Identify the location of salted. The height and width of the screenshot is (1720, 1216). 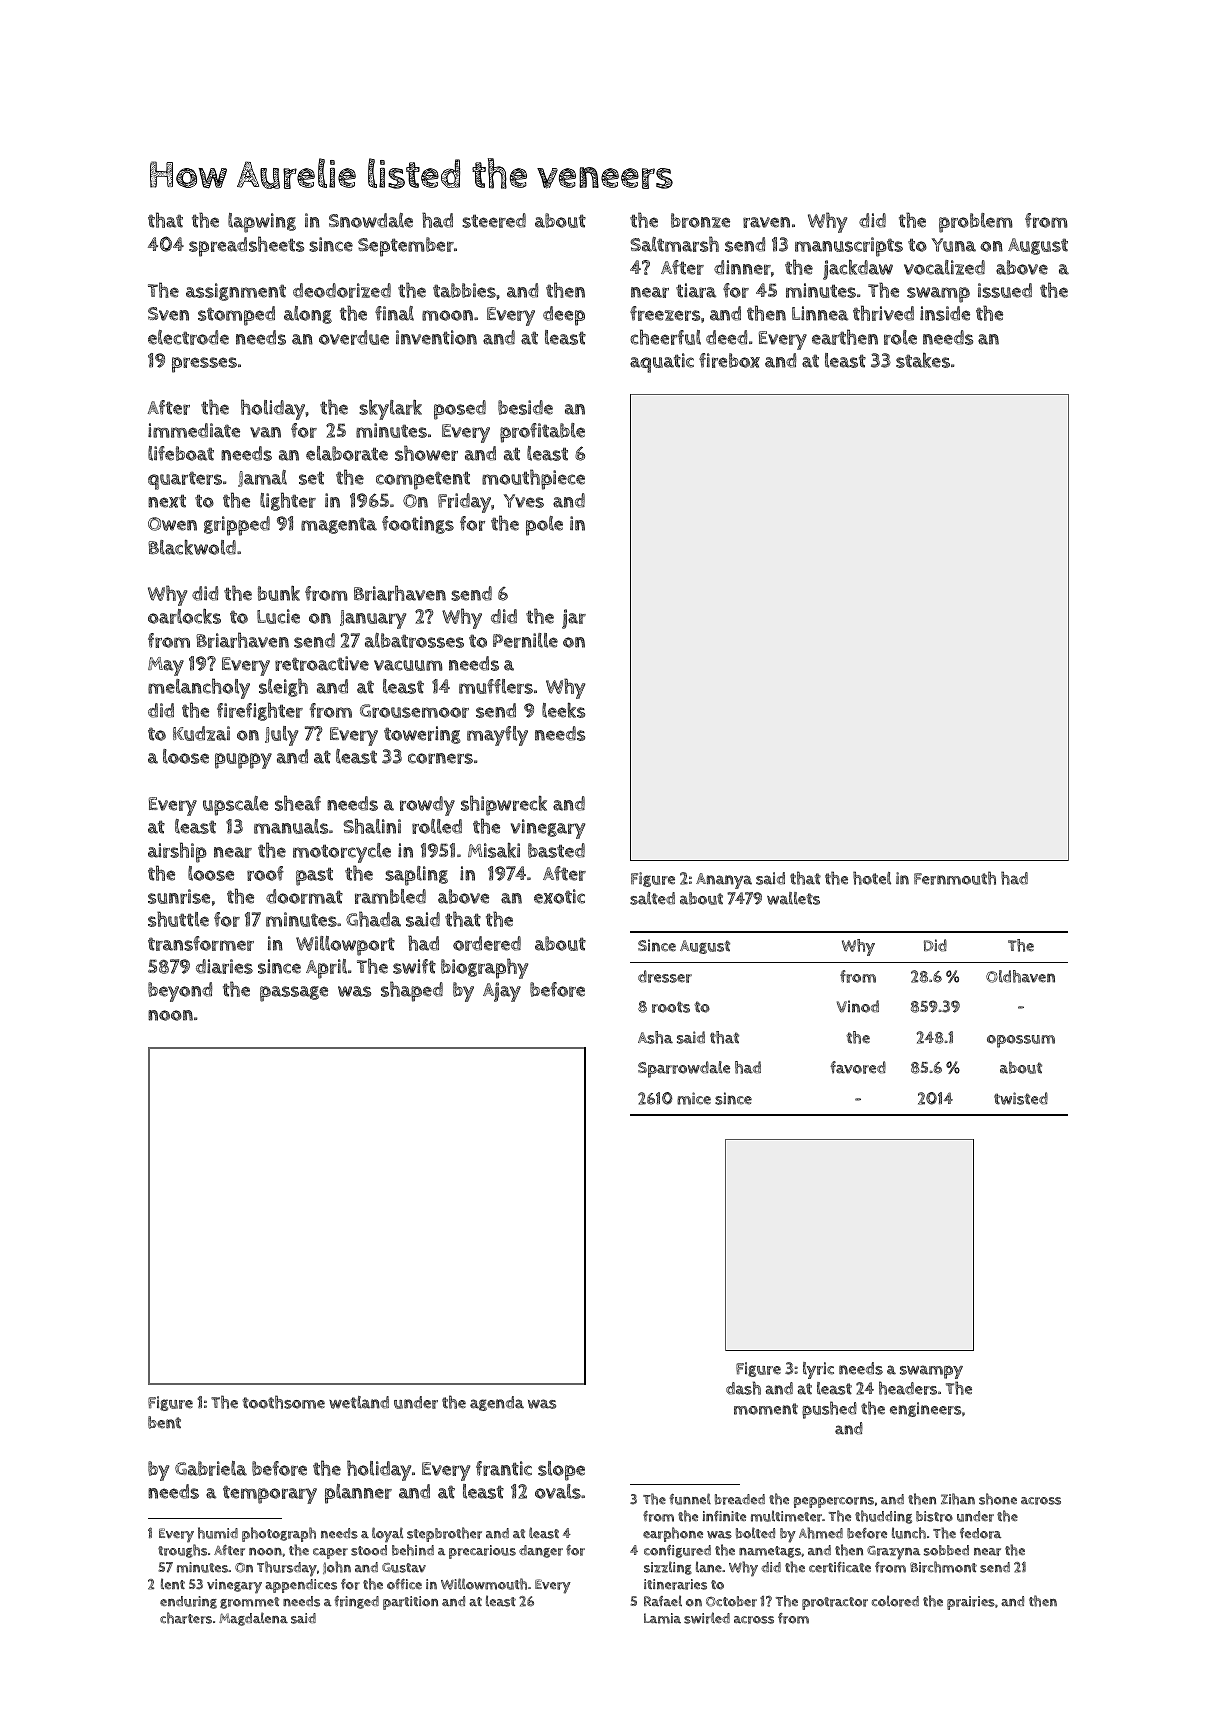
(652, 898).
